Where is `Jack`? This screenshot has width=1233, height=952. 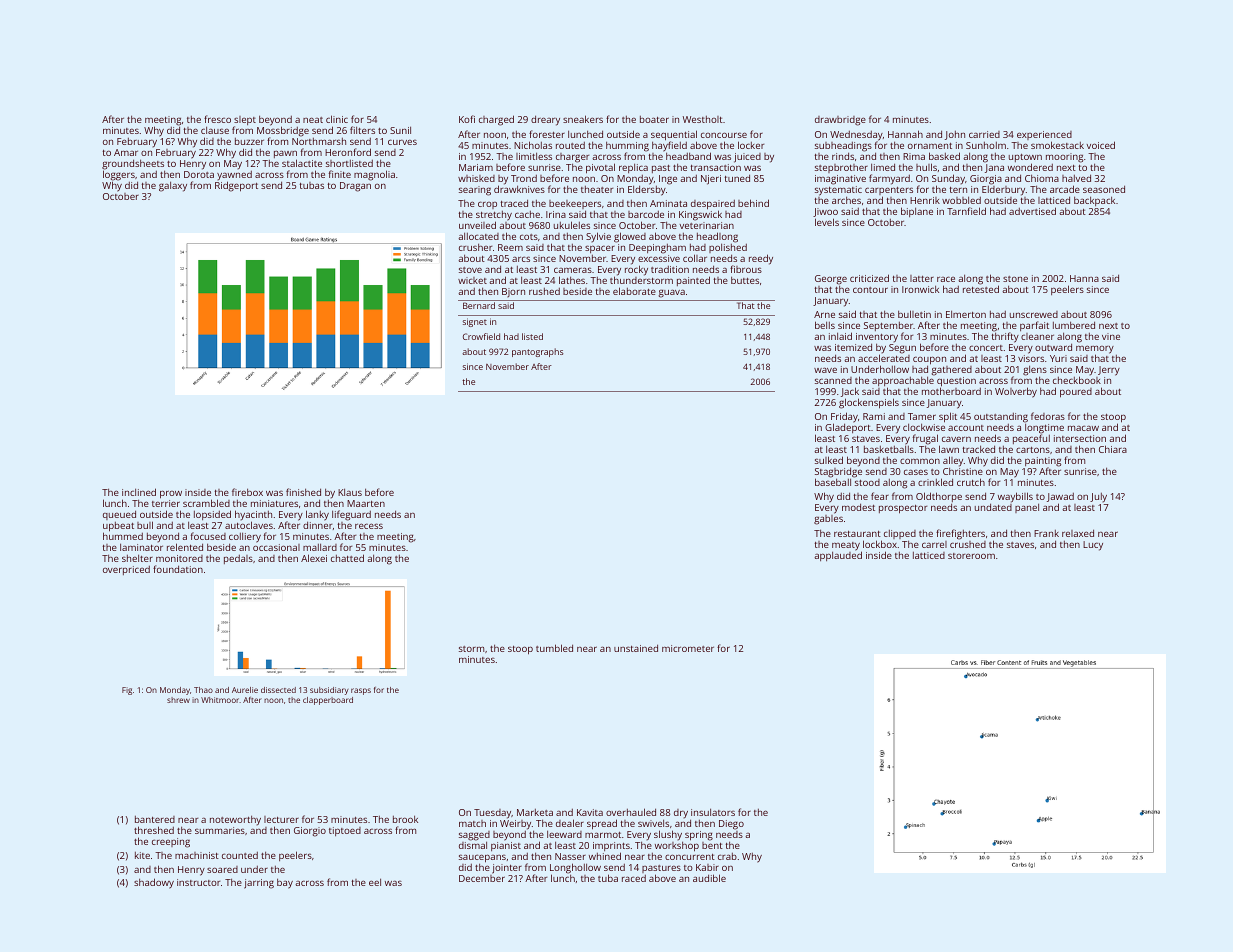 Jack is located at coordinates (850, 392).
